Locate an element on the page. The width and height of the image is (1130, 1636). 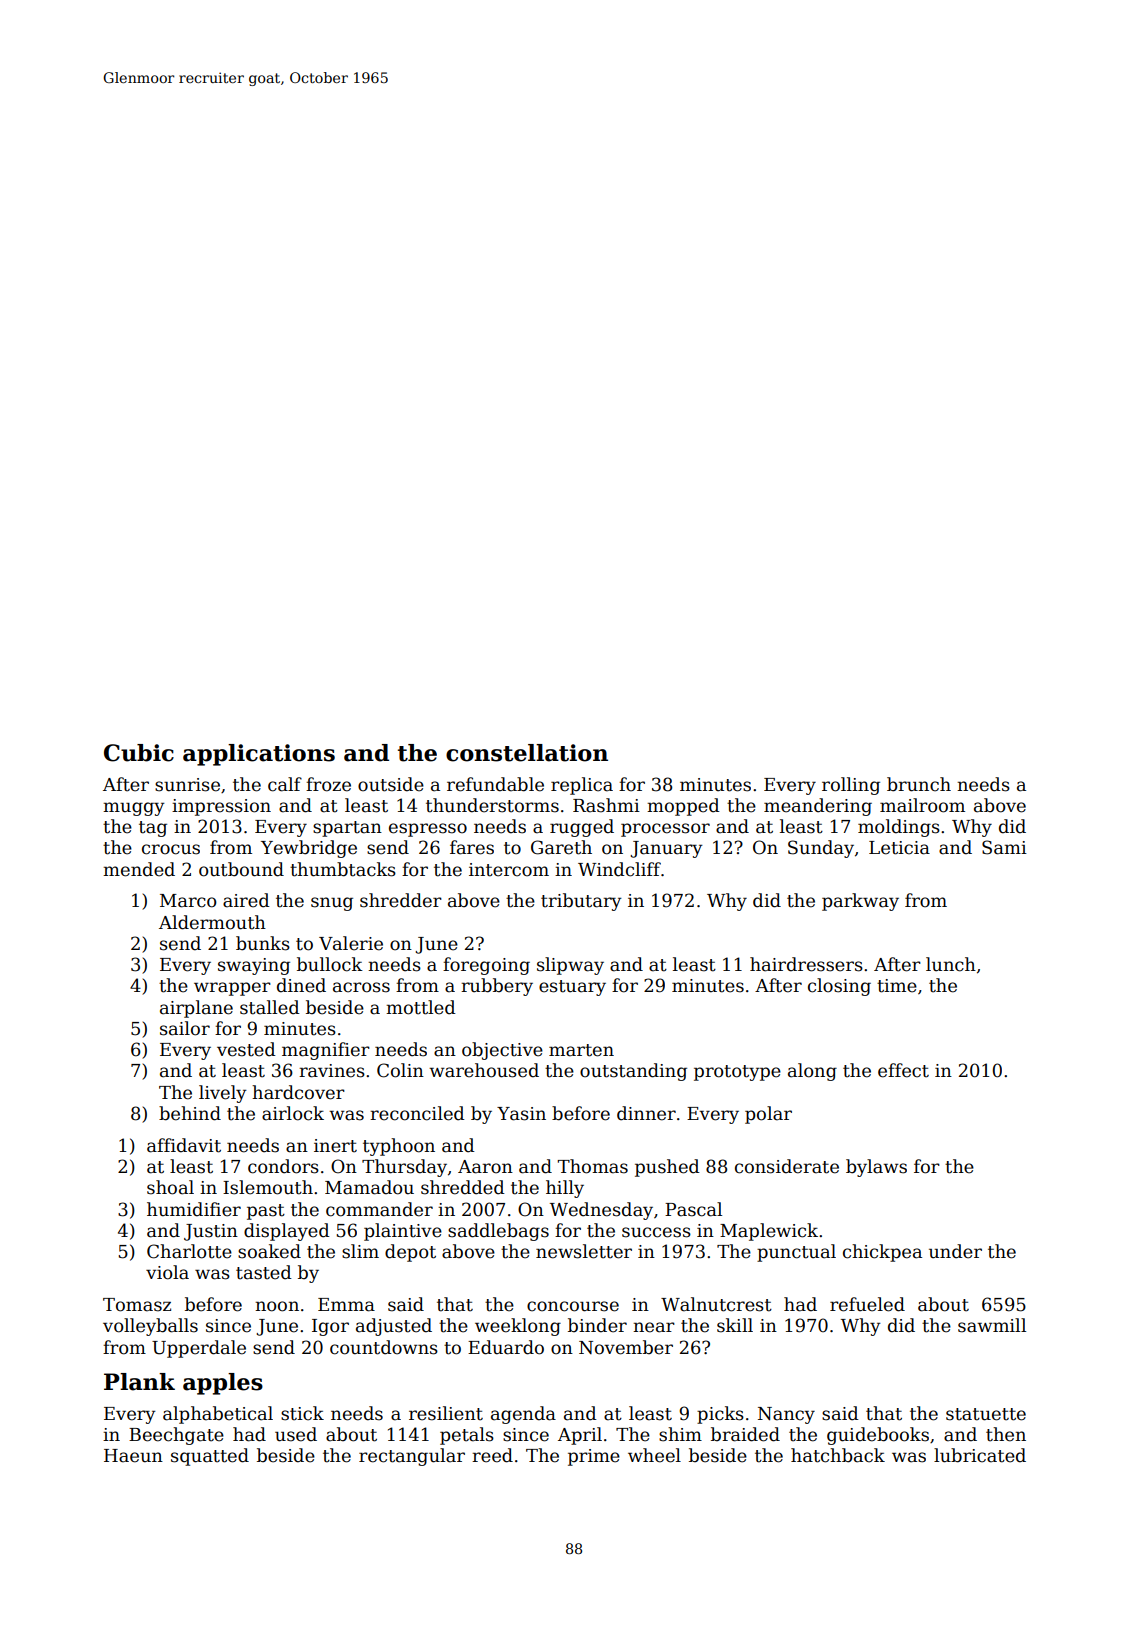
reconciled is located at coordinates (417, 1113).
